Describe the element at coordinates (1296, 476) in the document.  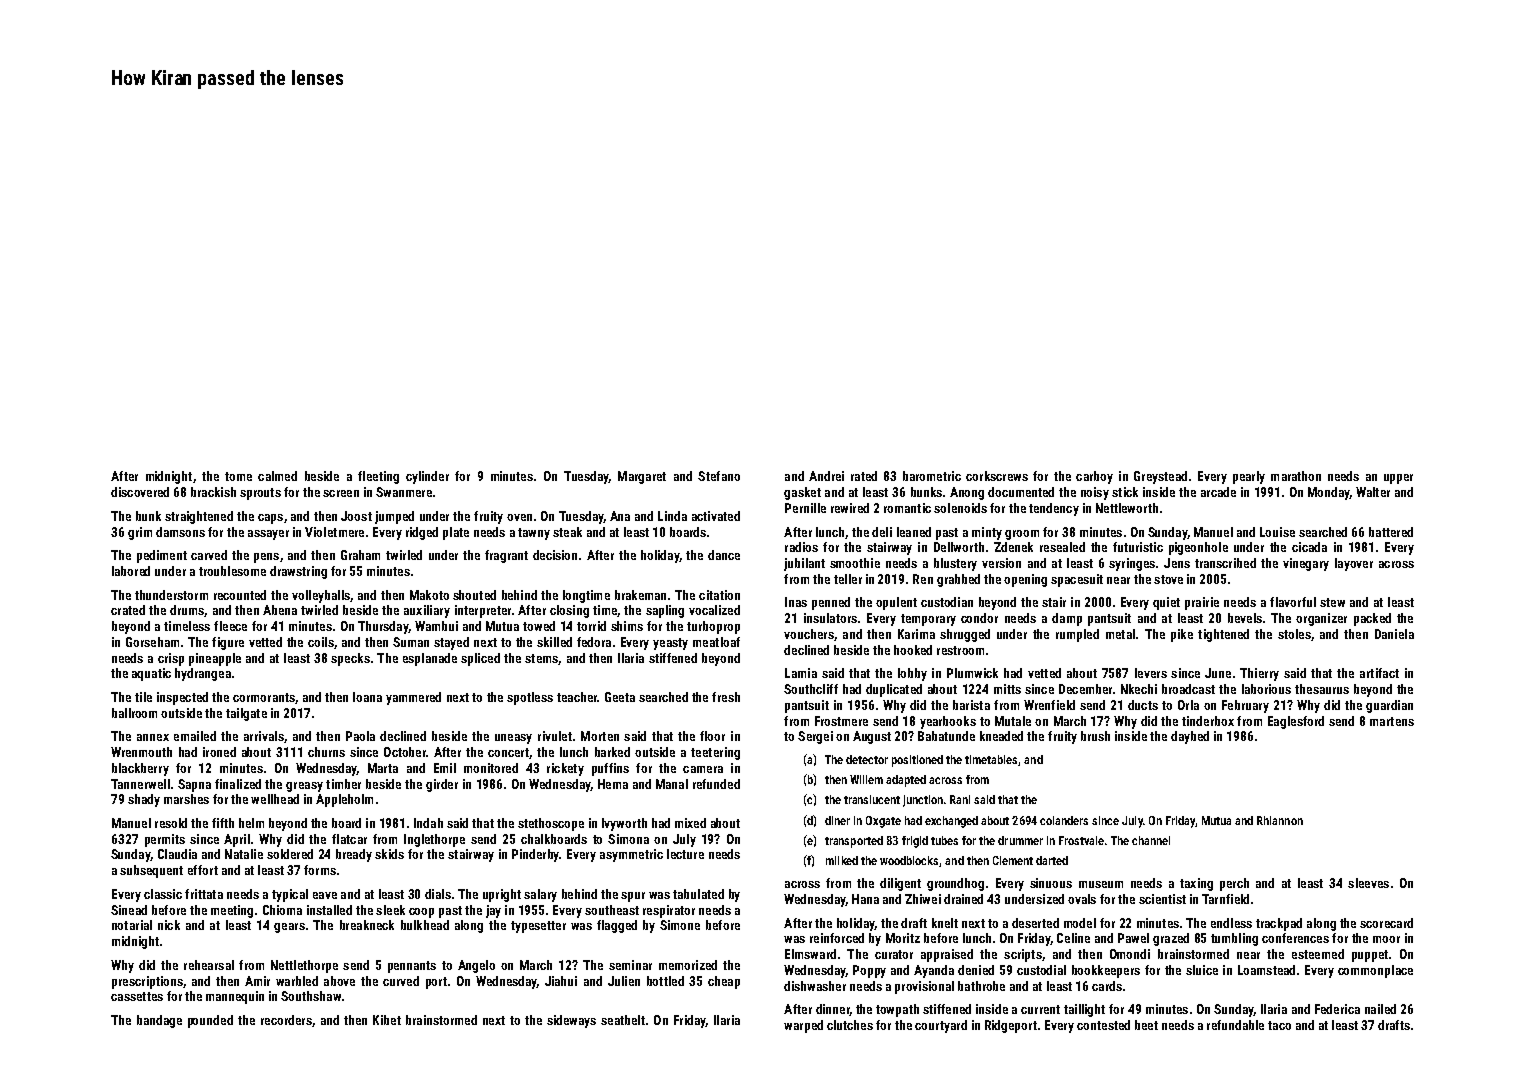
I see `marathon` at that location.
